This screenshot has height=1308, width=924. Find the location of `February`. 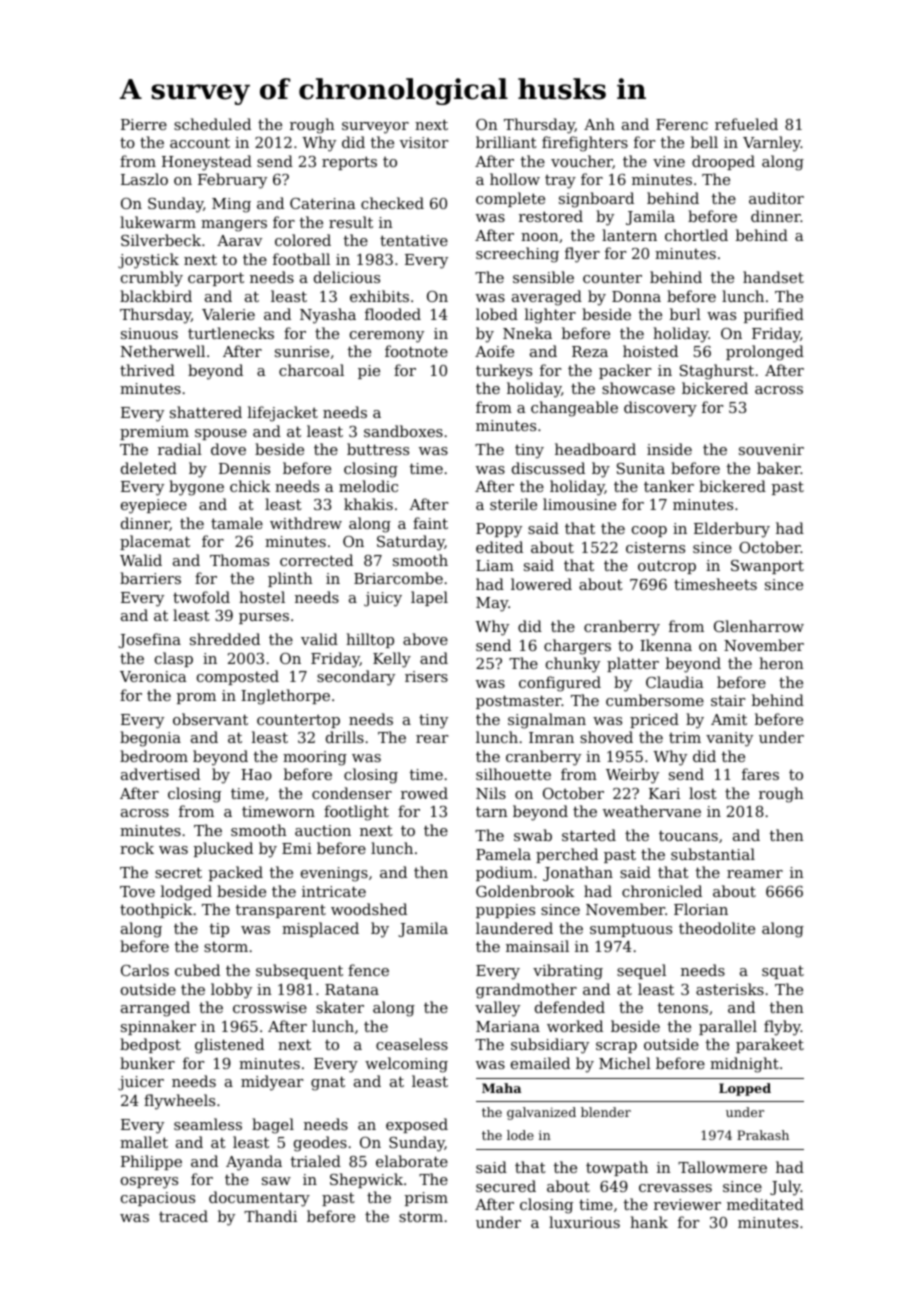

February is located at coordinates (232, 181).
